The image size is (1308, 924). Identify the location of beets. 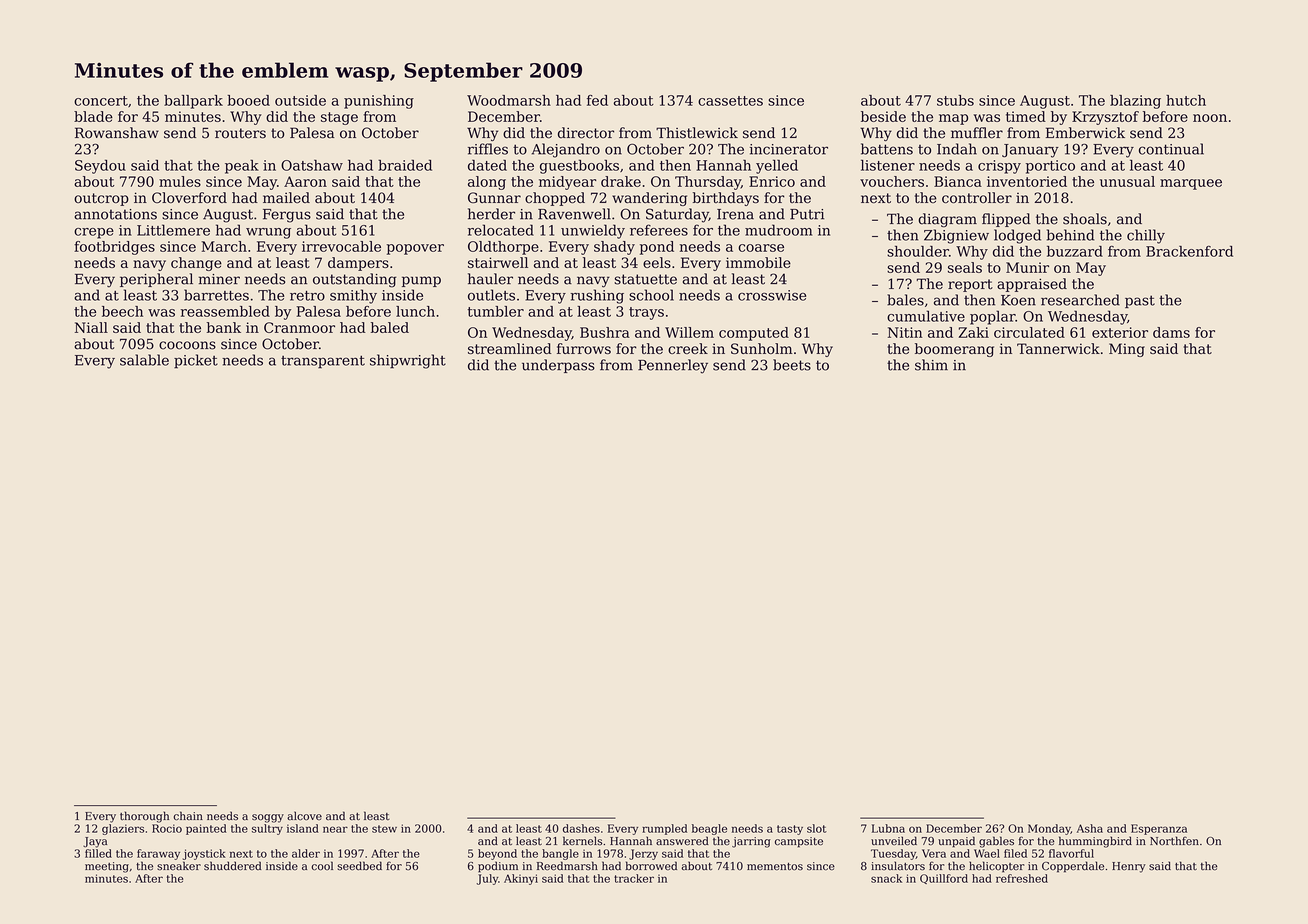
(792, 365).
